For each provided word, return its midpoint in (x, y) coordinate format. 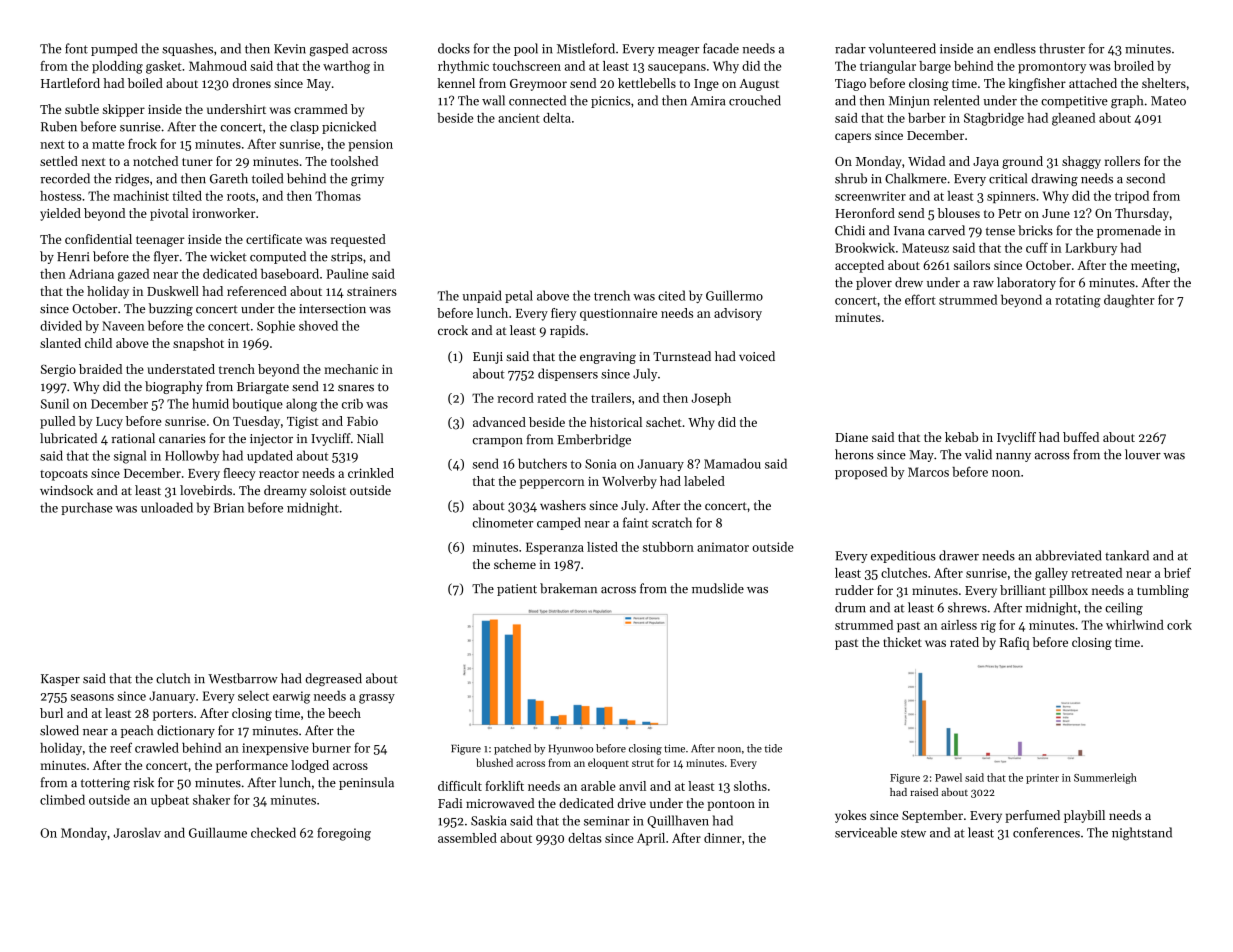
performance (252, 766)
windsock (66, 490)
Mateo (1168, 101)
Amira (708, 101)
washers (563, 505)
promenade (1129, 231)
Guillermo (734, 295)
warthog (346, 67)
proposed (861, 473)
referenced (257, 291)
